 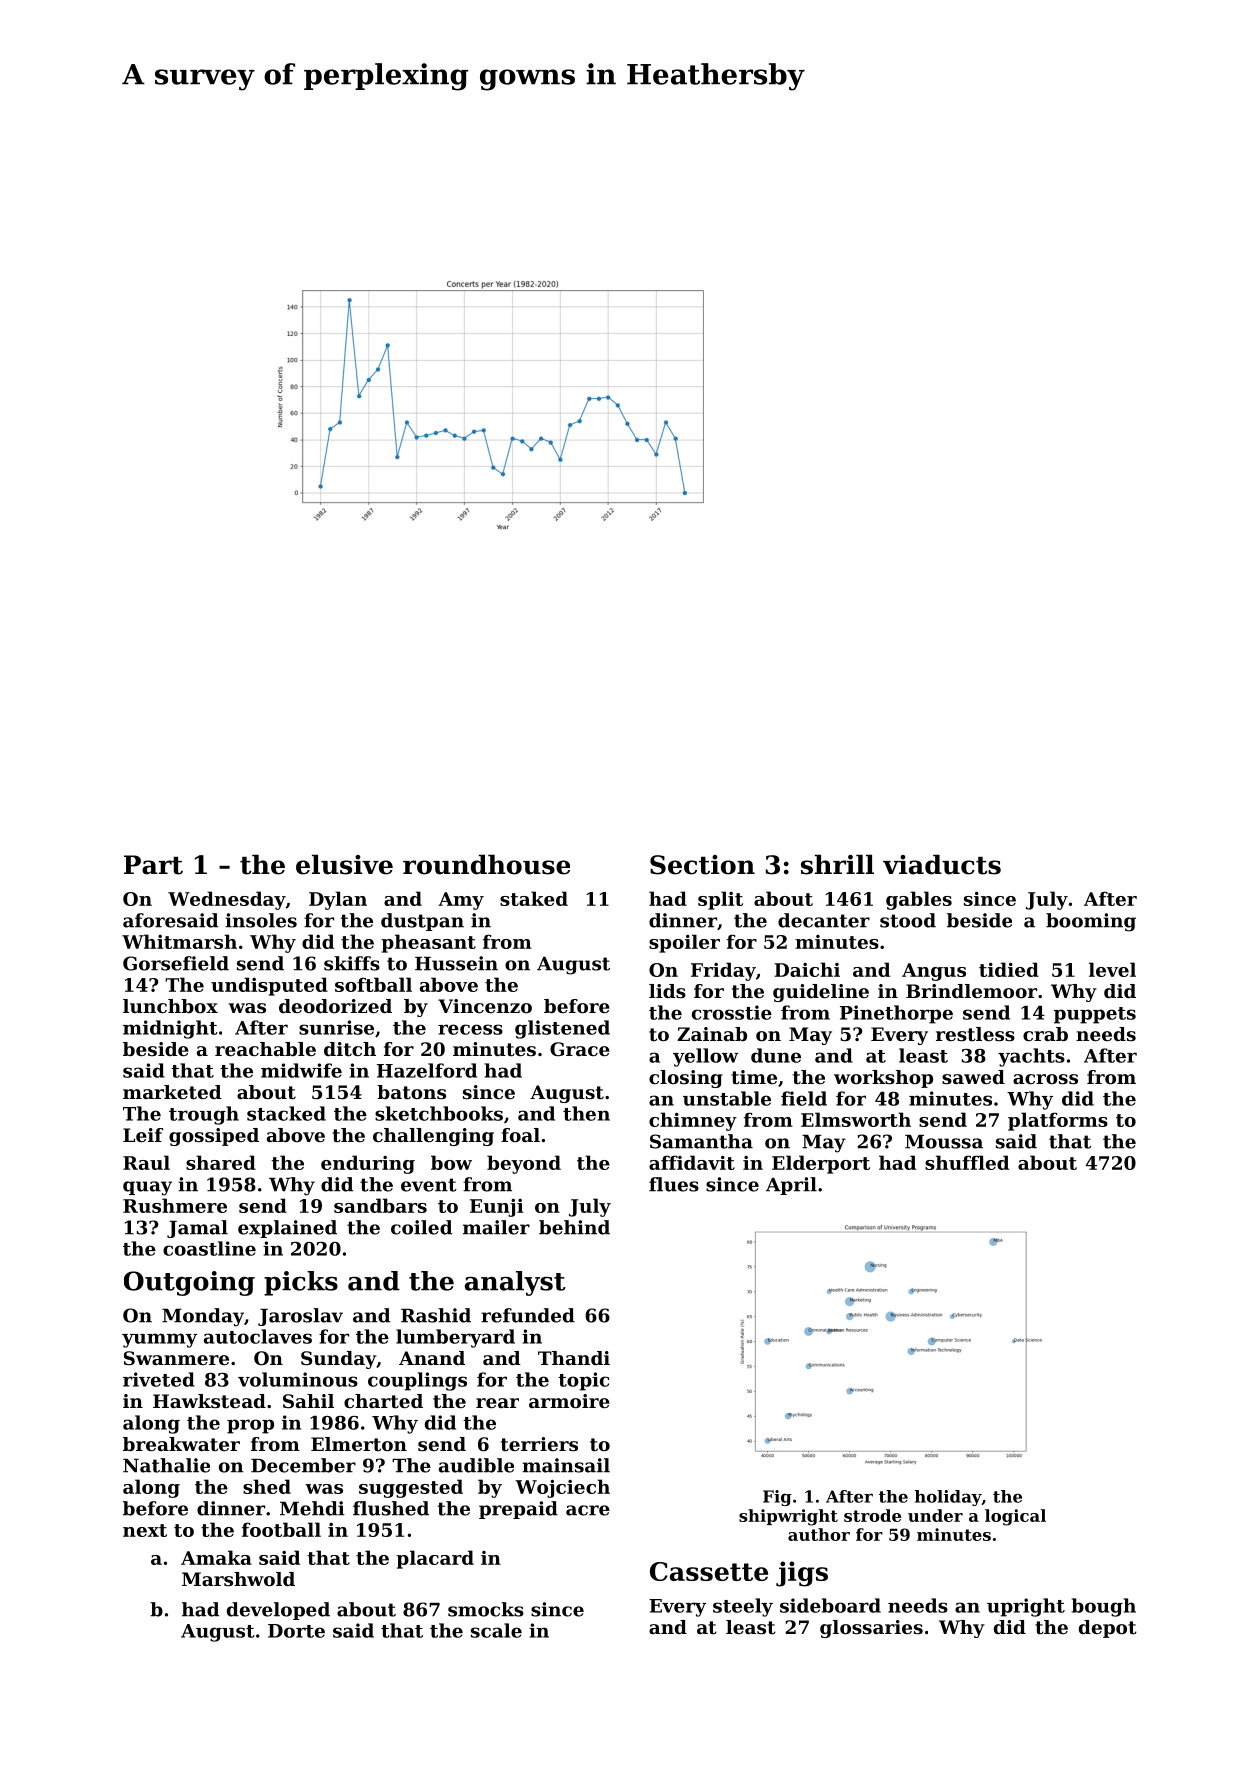 What do you see at coordinates (574, 1358) in the screenshot?
I see `Thandi` at bounding box center [574, 1358].
